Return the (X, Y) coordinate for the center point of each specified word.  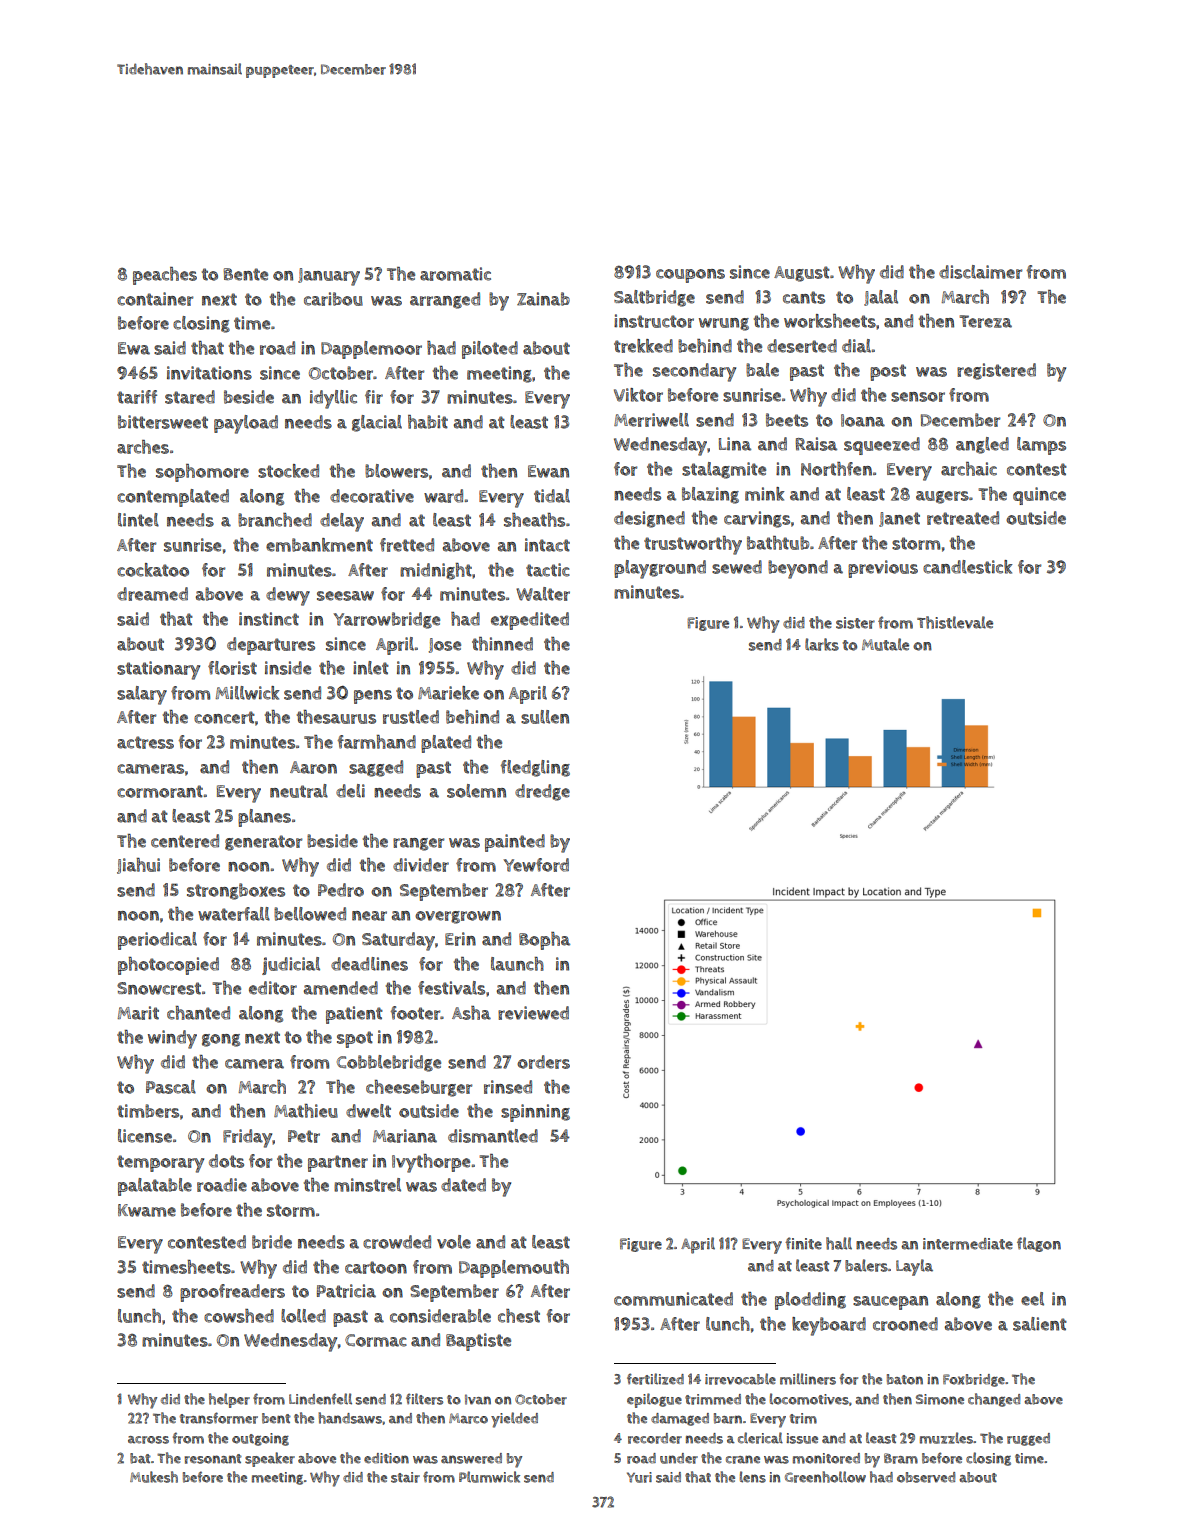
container (155, 299)
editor (273, 988)
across (148, 1440)
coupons (690, 276)
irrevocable (740, 1379)
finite (803, 1243)
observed (926, 1477)
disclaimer (980, 272)
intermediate (968, 1244)
